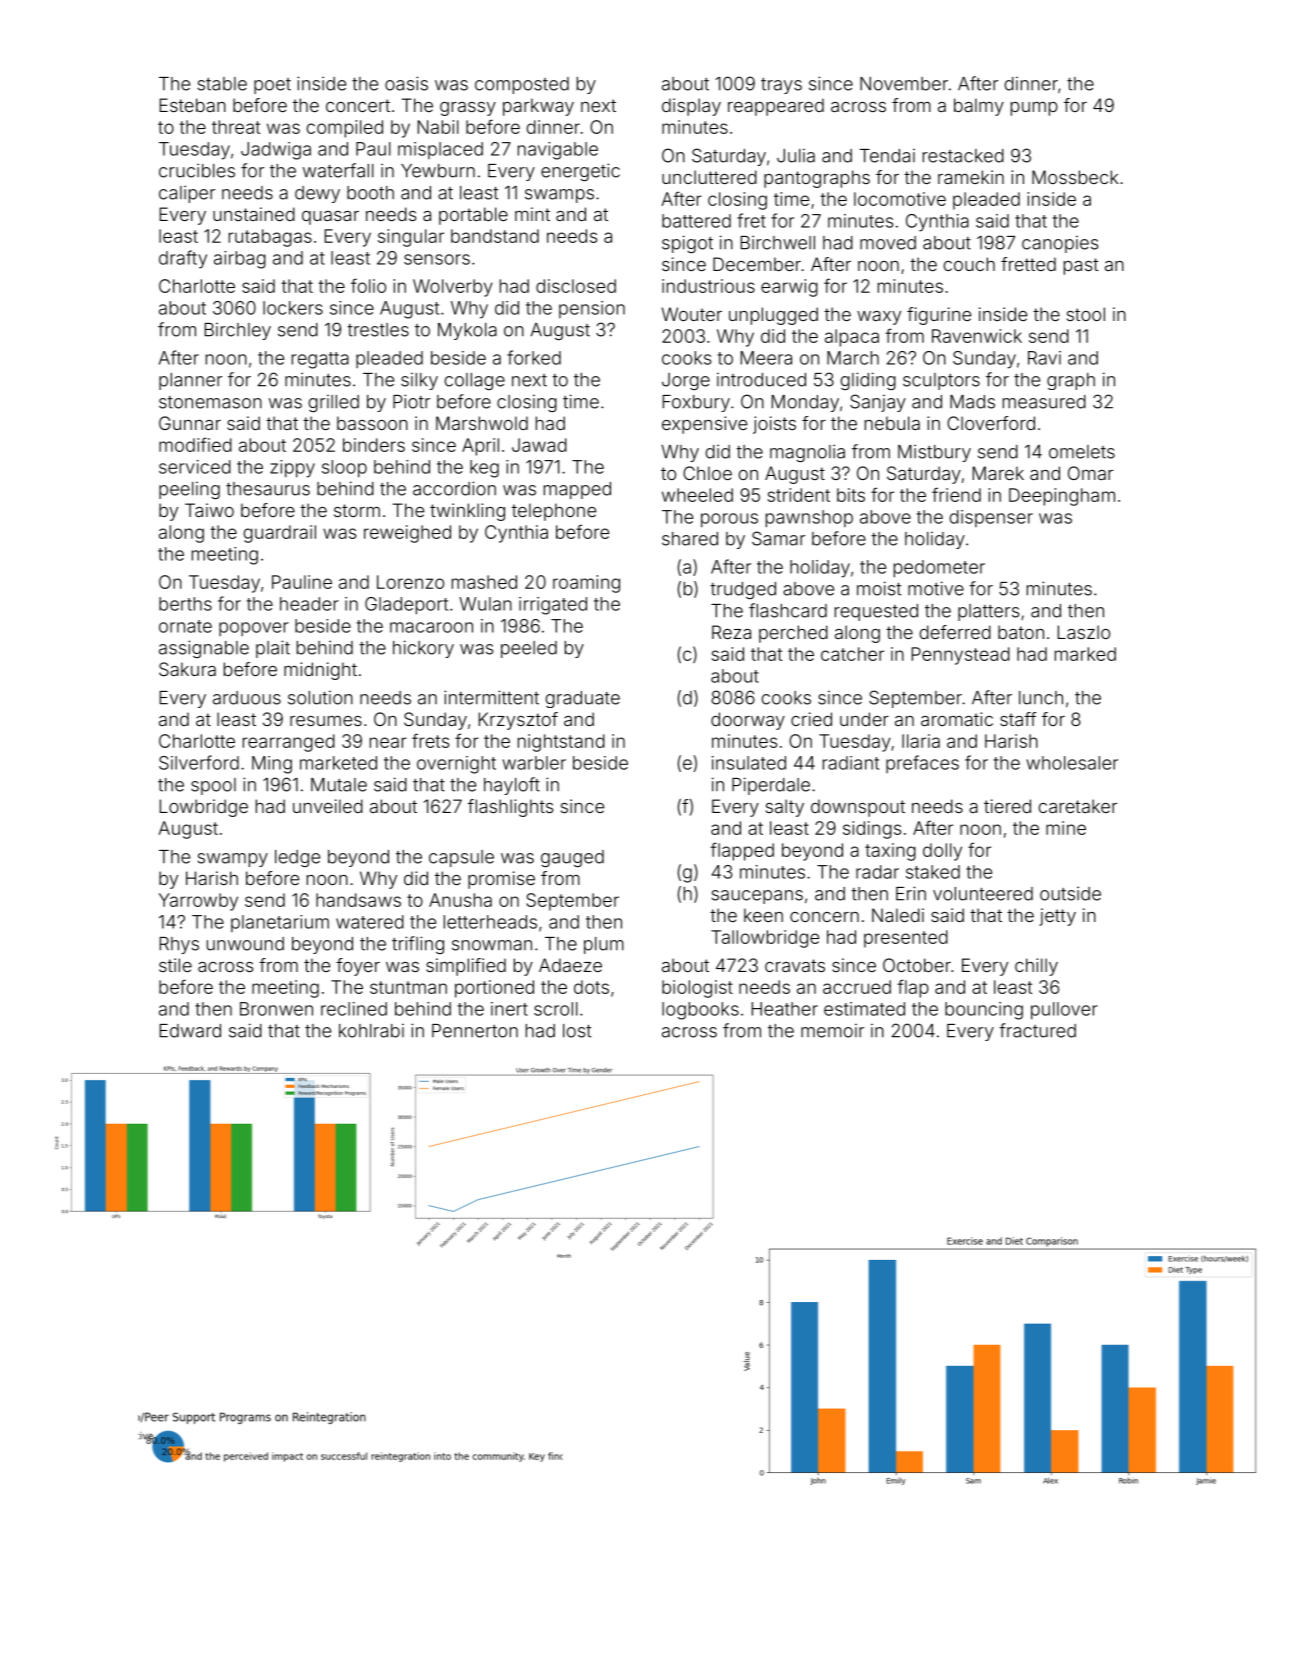  Describe the element at coordinates (696, 221) in the image. I see `battered` at that location.
